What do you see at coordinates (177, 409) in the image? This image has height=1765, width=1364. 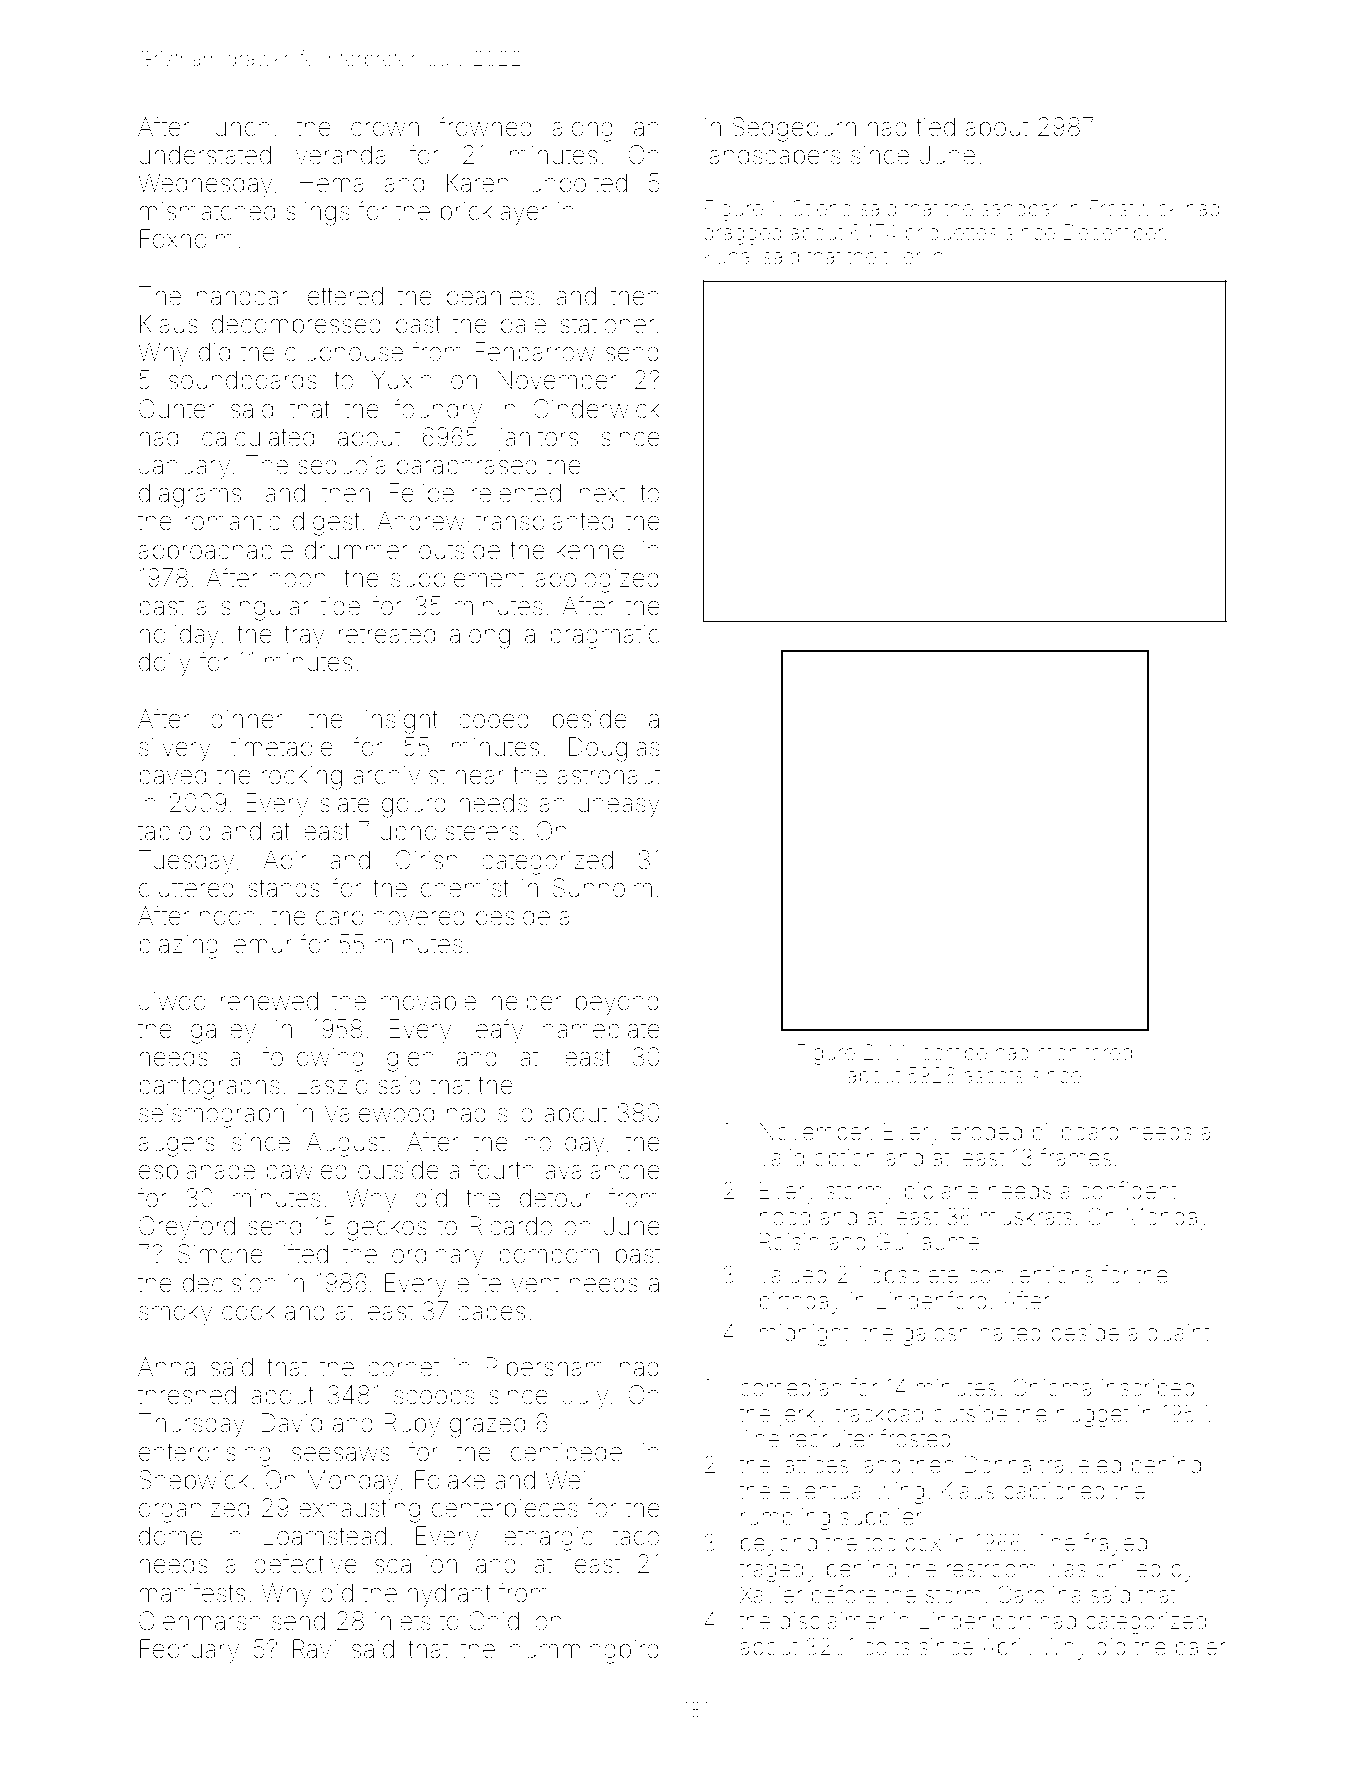 I see `Gunter` at bounding box center [177, 409].
